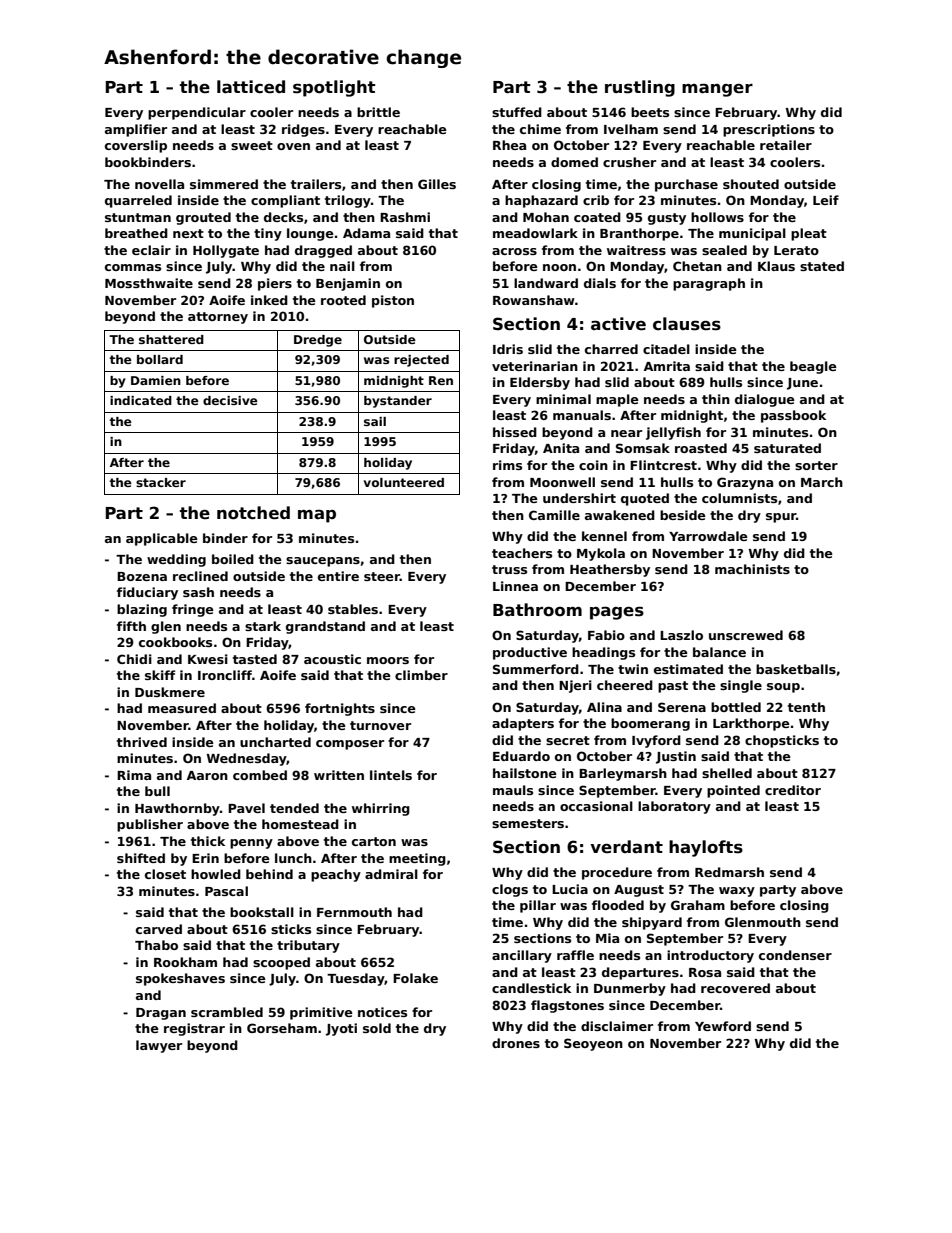 The image size is (952, 1233). I want to click on Somsak, so click(643, 448).
